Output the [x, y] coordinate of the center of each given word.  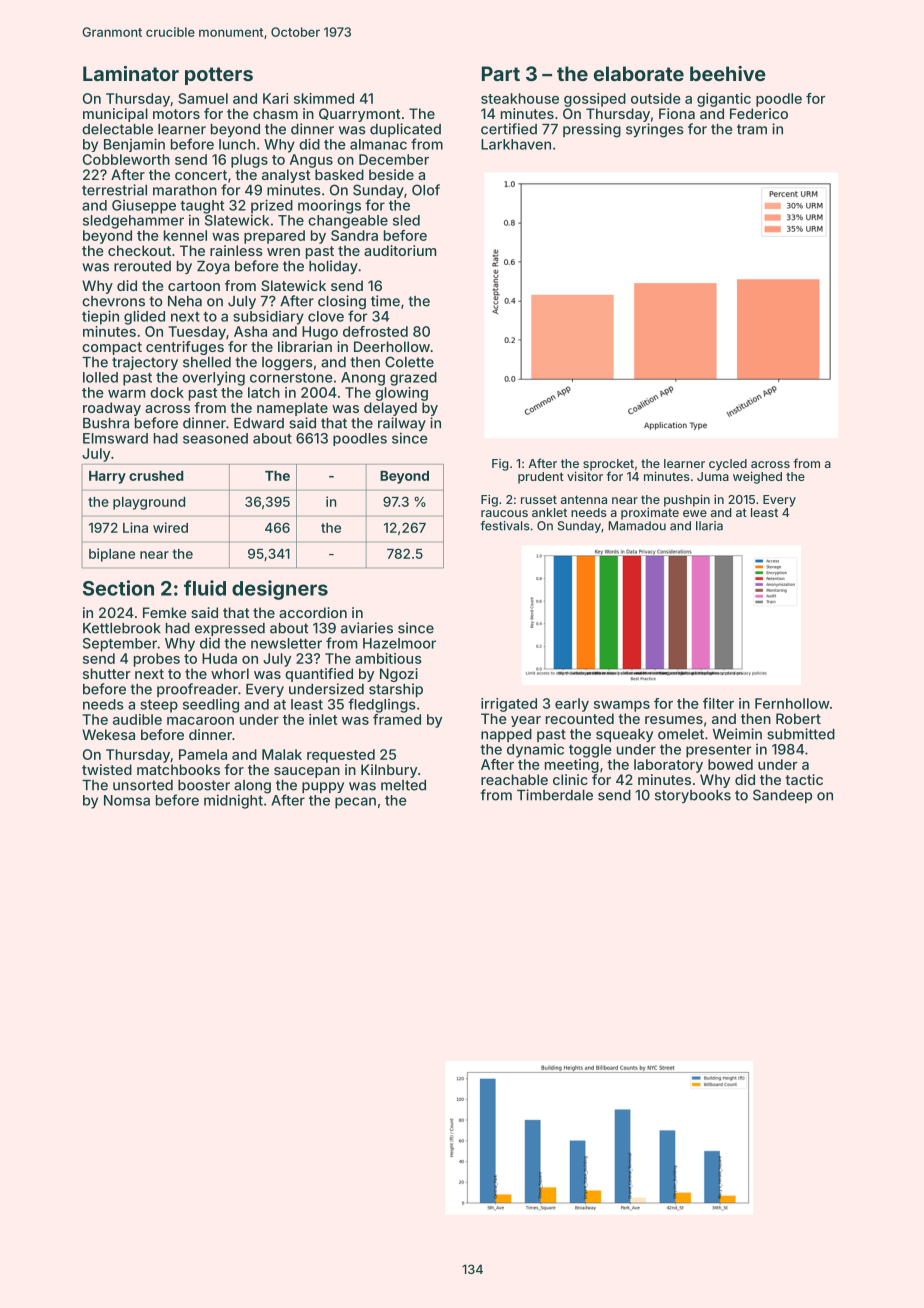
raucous [504, 513]
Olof [426, 190]
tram [752, 129]
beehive [728, 73]
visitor [585, 476]
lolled [100, 377]
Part [501, 73]
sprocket [608, 465]
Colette [409, 362]
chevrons [113, 301]
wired [170, 527]
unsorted [143, 785]
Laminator [131, 73]
